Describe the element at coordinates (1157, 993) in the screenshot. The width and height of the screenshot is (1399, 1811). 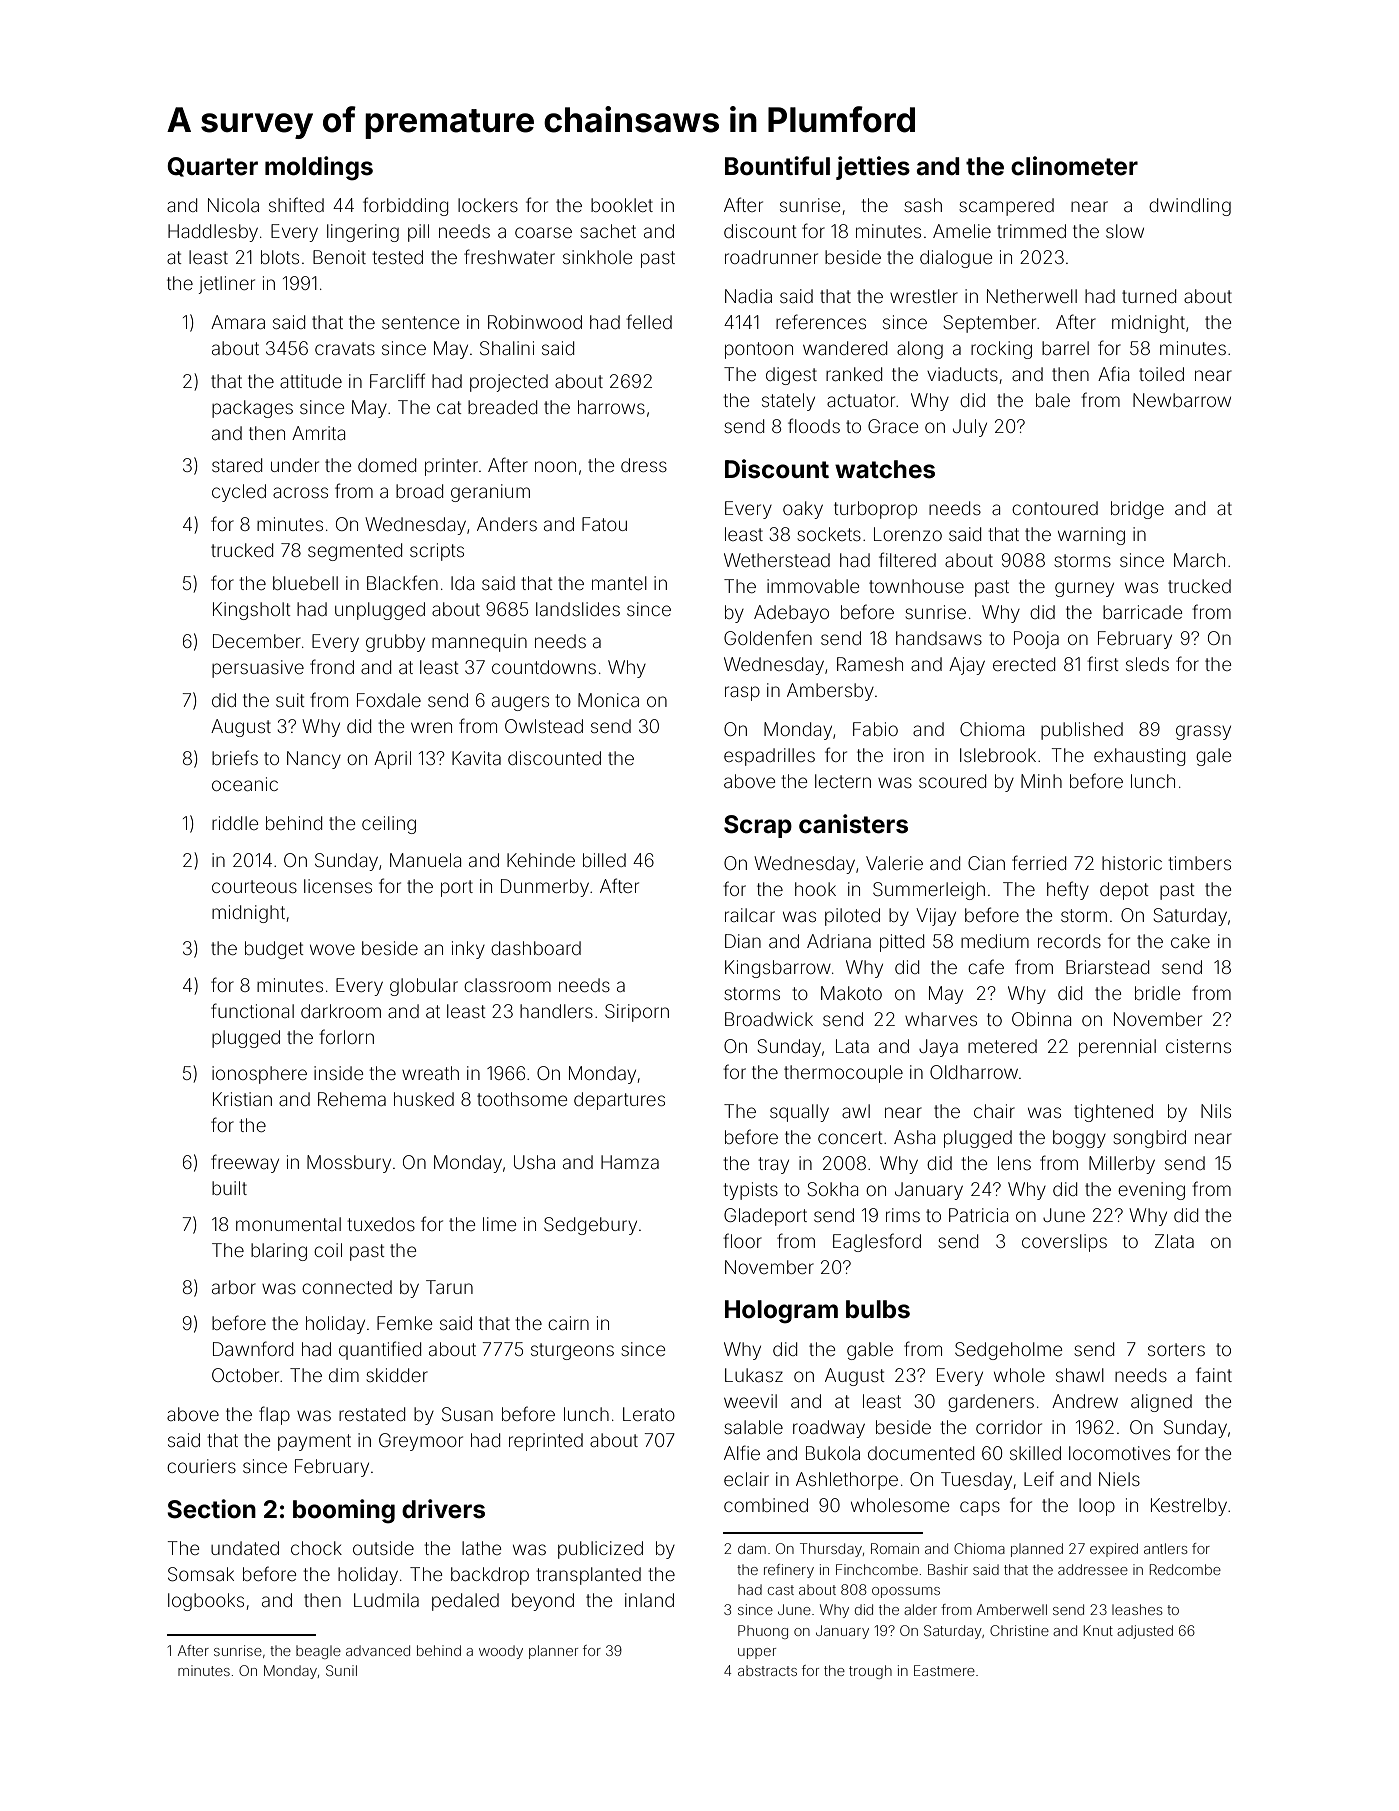
I see `bridle` at that location.
